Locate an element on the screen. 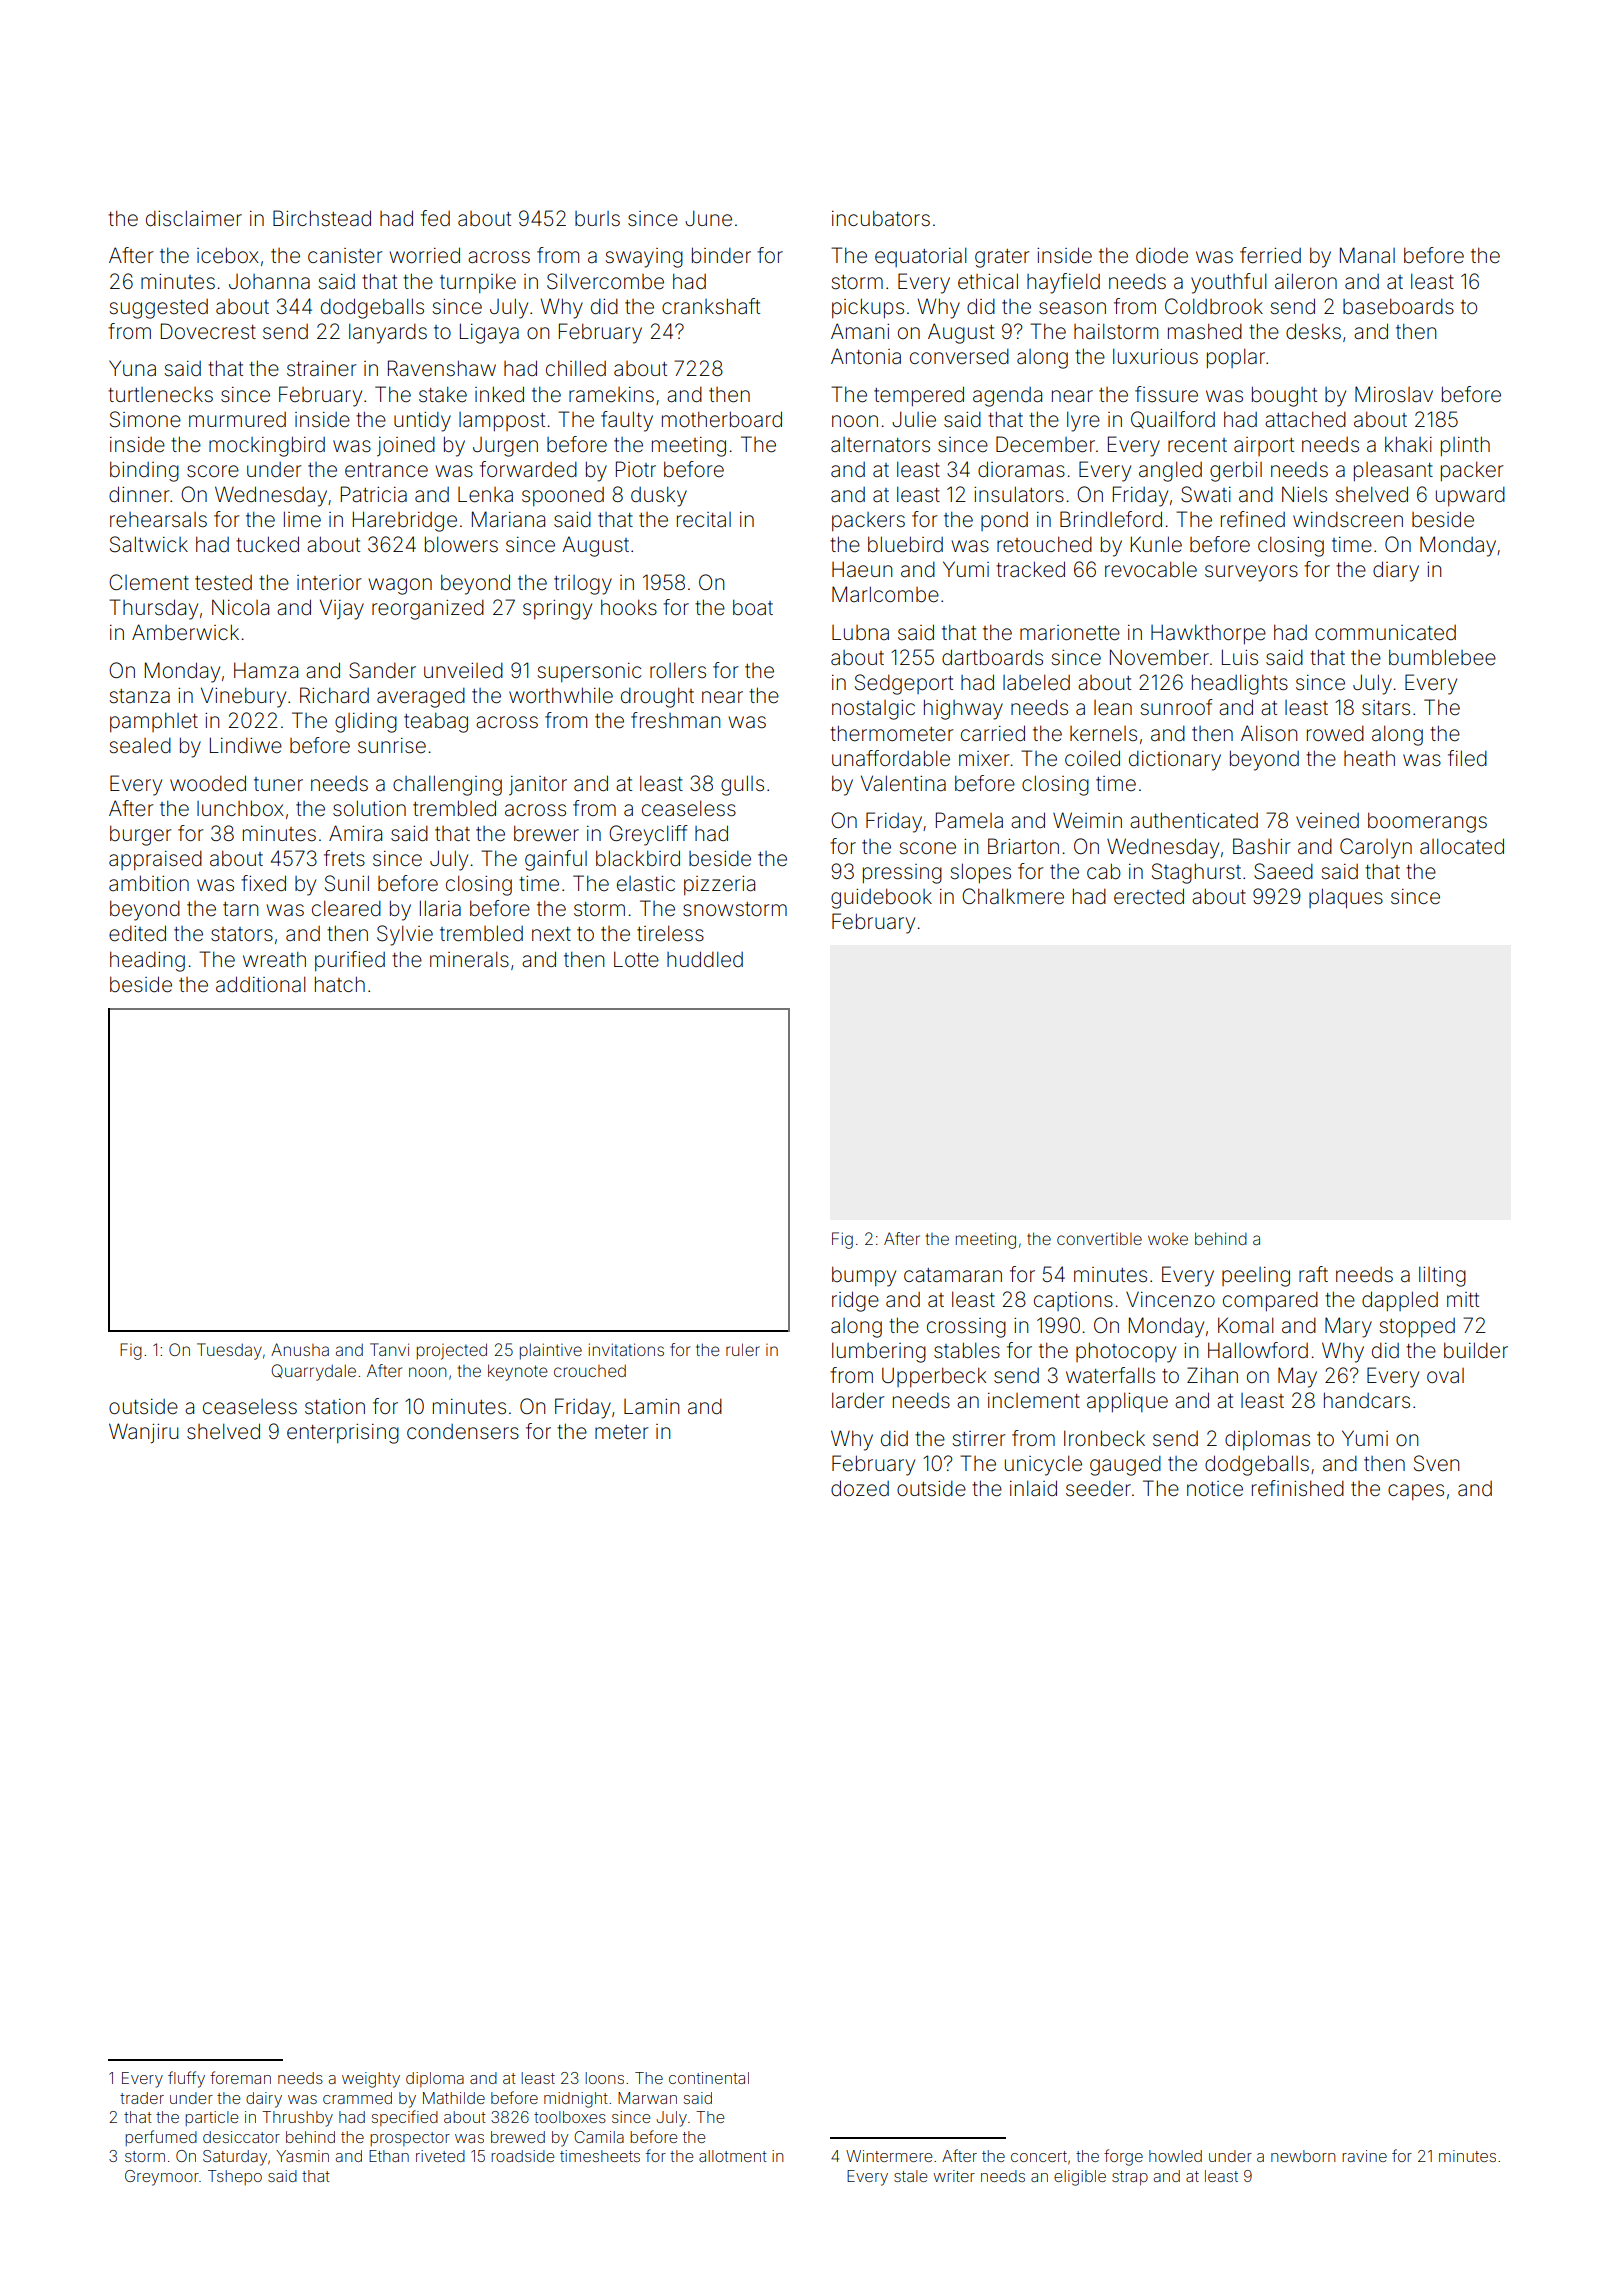 Image resolution: width=1620 pixels, height=2292 pixels. Tanvi is located at coordinates (389, 1349).
